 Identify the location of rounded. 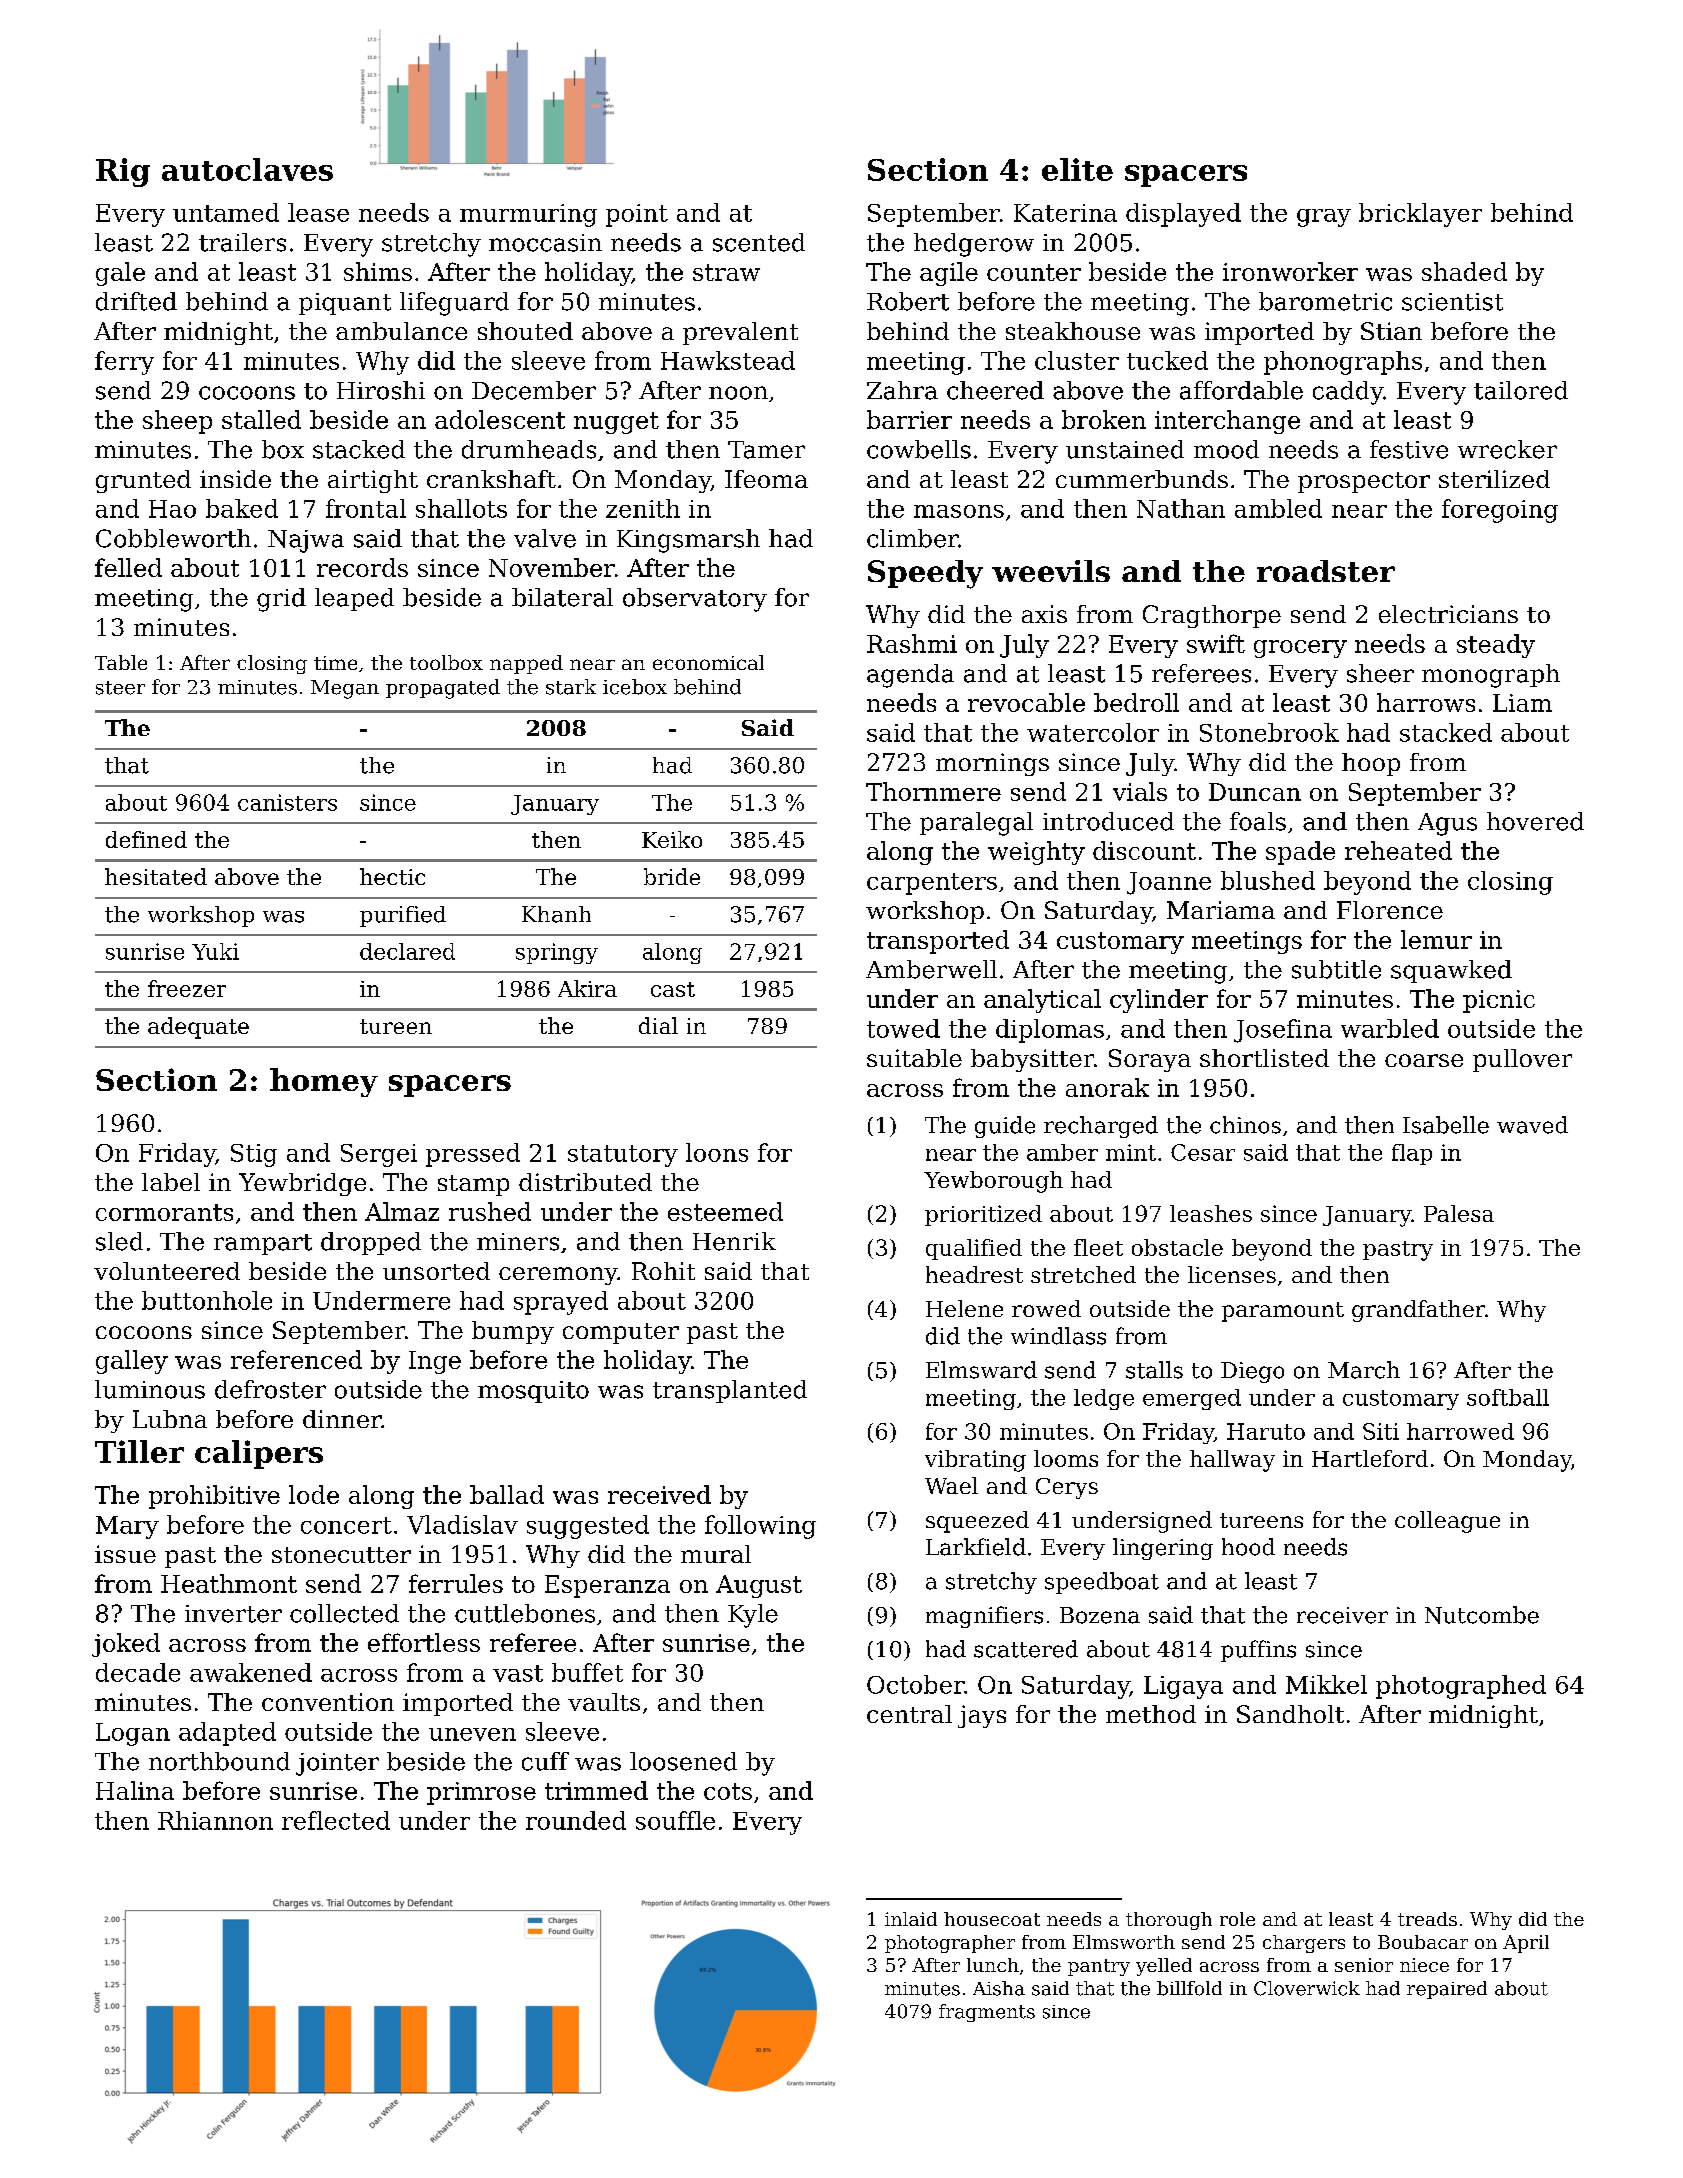
(576, 1820).
